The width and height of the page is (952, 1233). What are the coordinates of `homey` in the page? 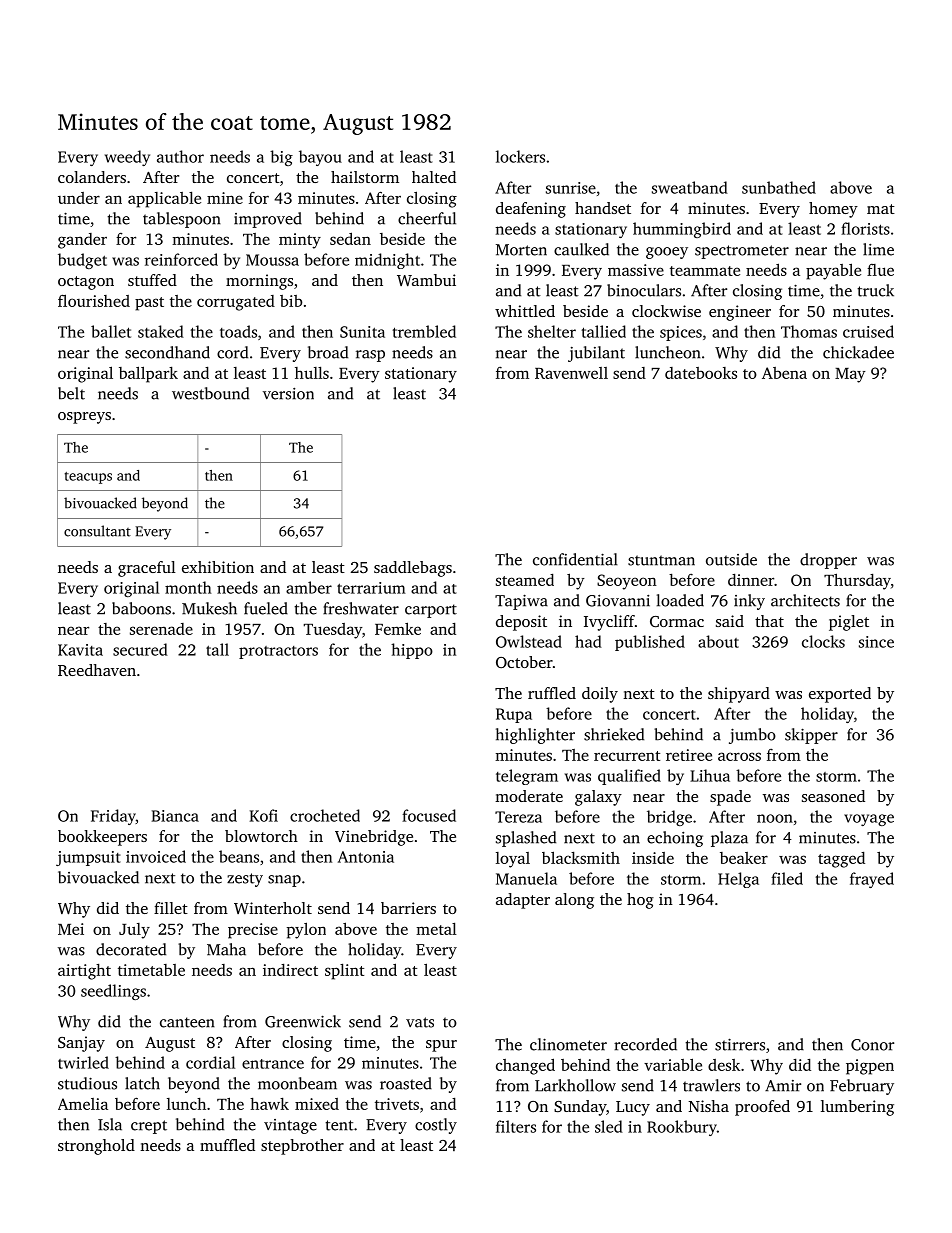 It's located at (833, 210).
